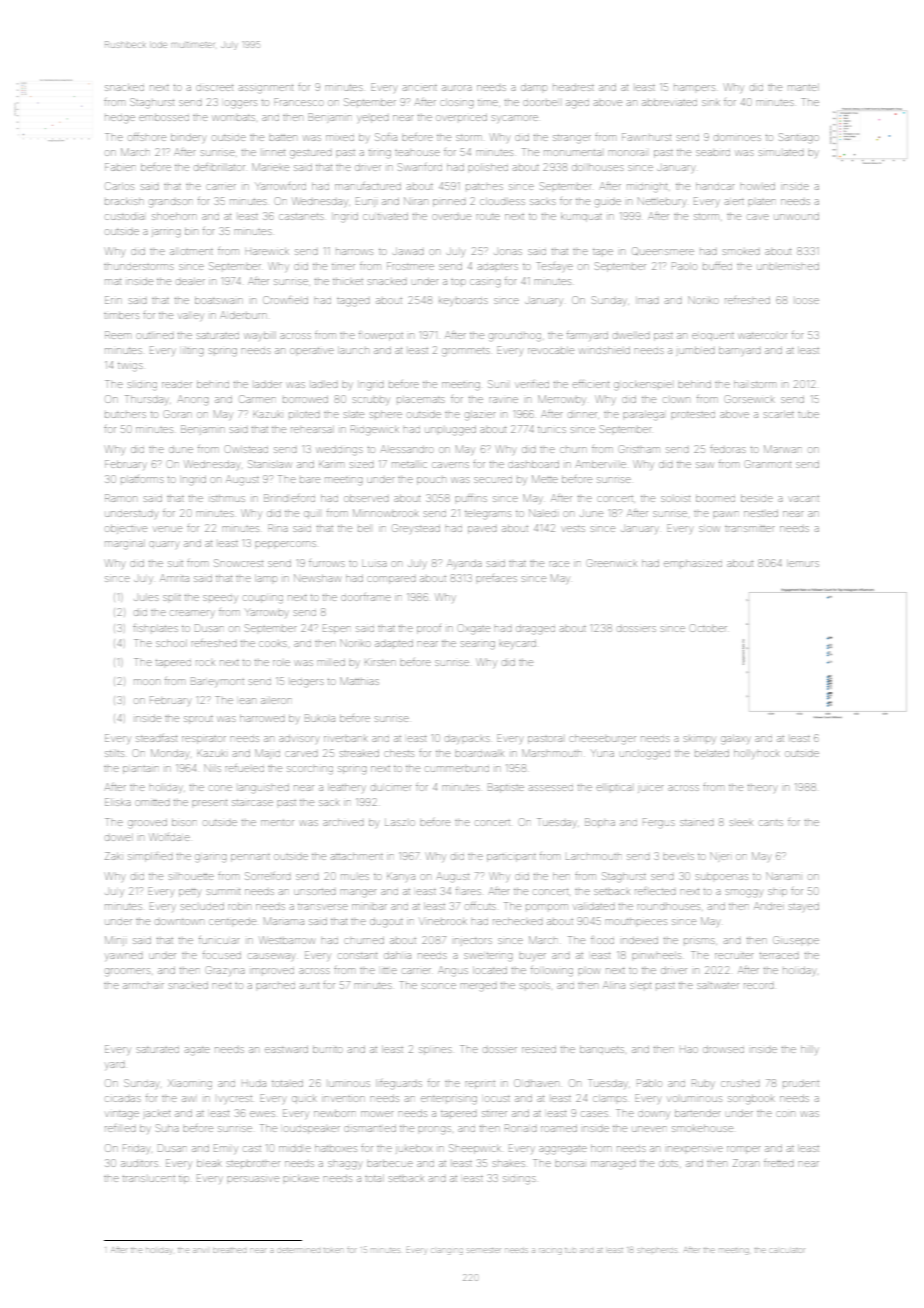  What do you see at coordinates (212, 768) in the screenshot?
I see `Nils` at bounding box center [212, 768].
